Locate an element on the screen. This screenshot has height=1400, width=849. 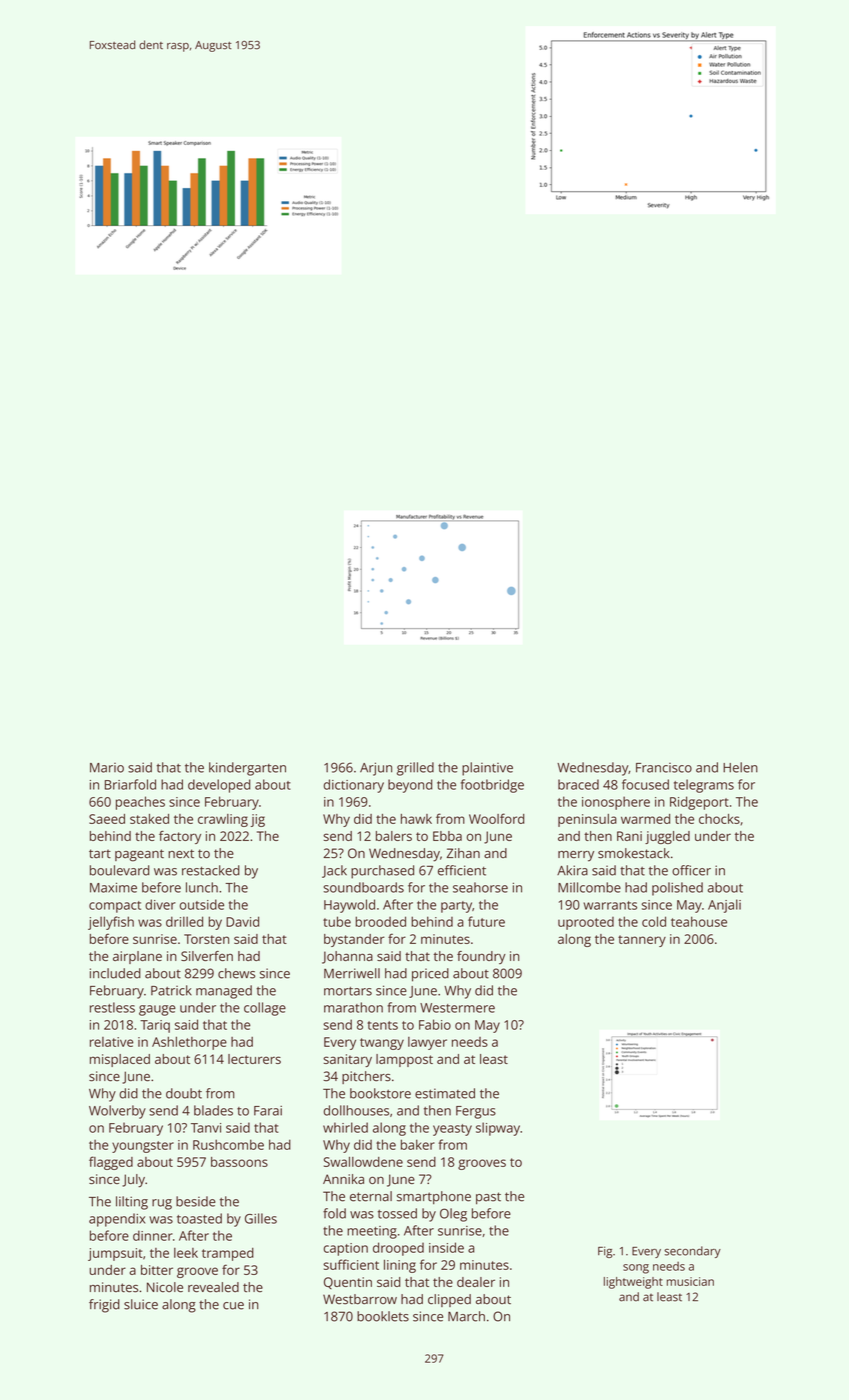
ionosphere is located at coordinates (616, 803).
